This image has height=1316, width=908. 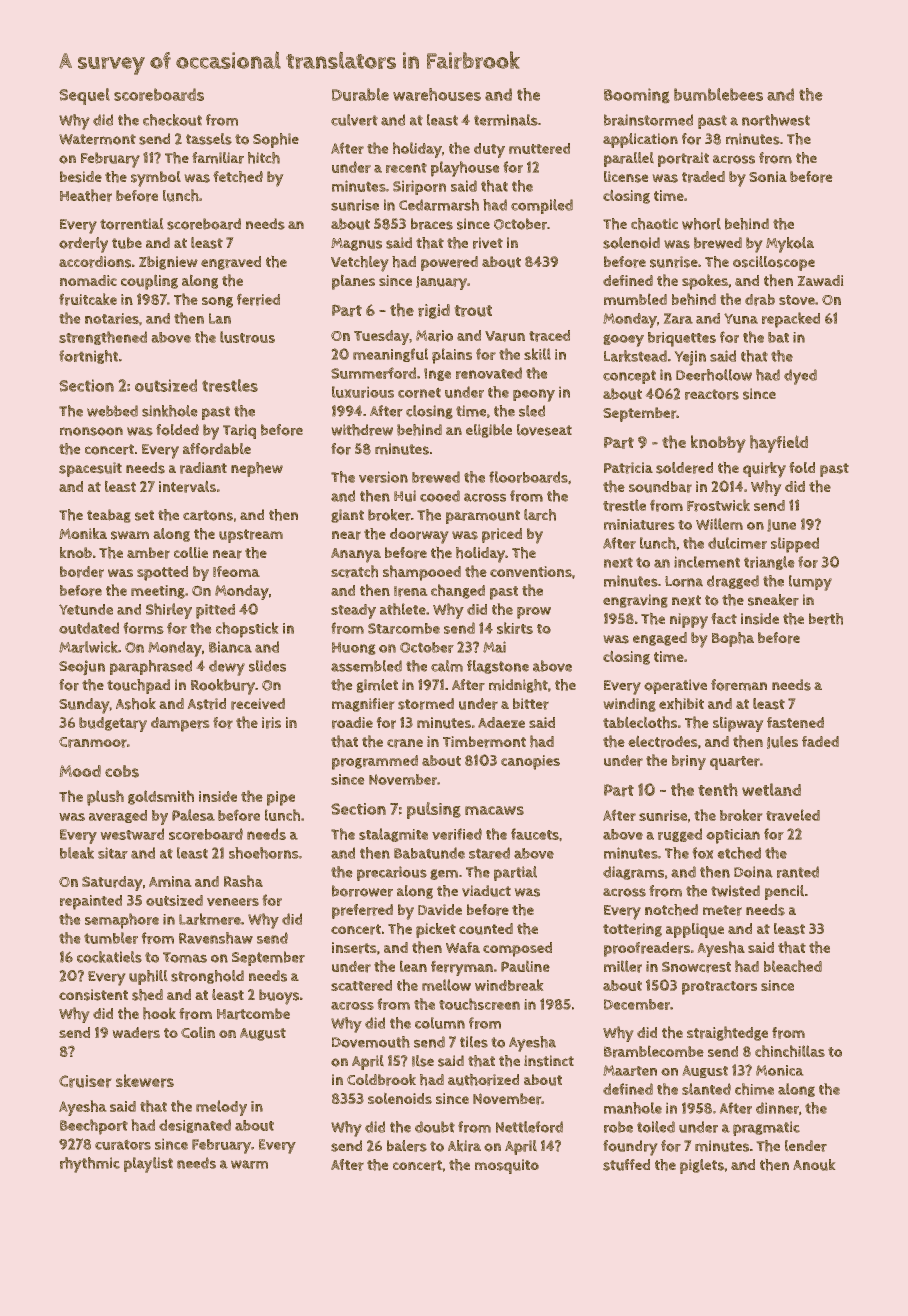 What do you see at coordinates (791, 320) in the image?
I see `repacked` at bounding box center [791, 320].
